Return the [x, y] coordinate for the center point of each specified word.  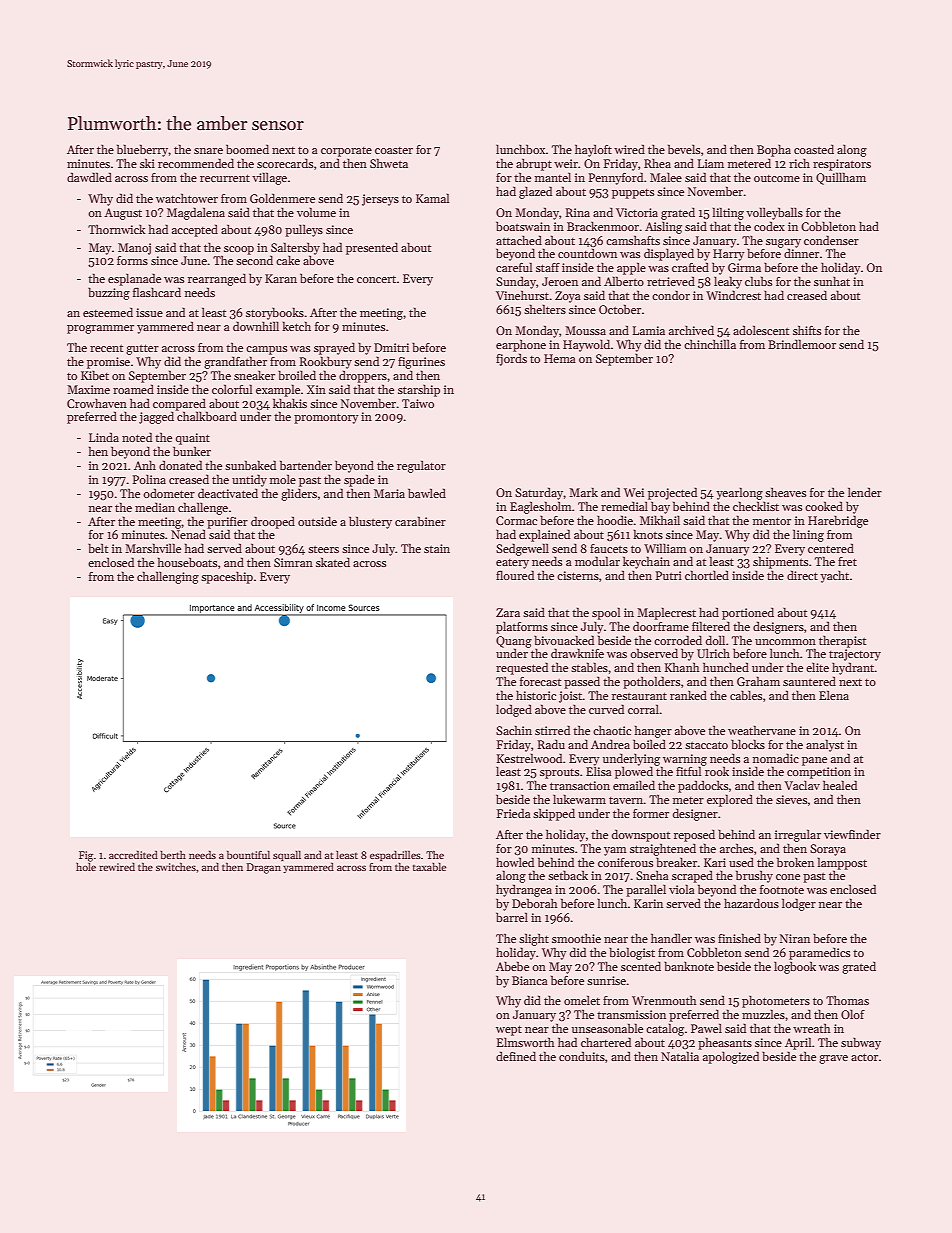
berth [173, 855]
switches [176, 867]
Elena [834, 695]
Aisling [663, 227]
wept [509, 1030]
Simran [293, 562]
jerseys [380, 200]
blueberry [143, 150]
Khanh [682, 667]
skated [333, 562]
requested [522, 668]
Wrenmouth [664, 1000]
